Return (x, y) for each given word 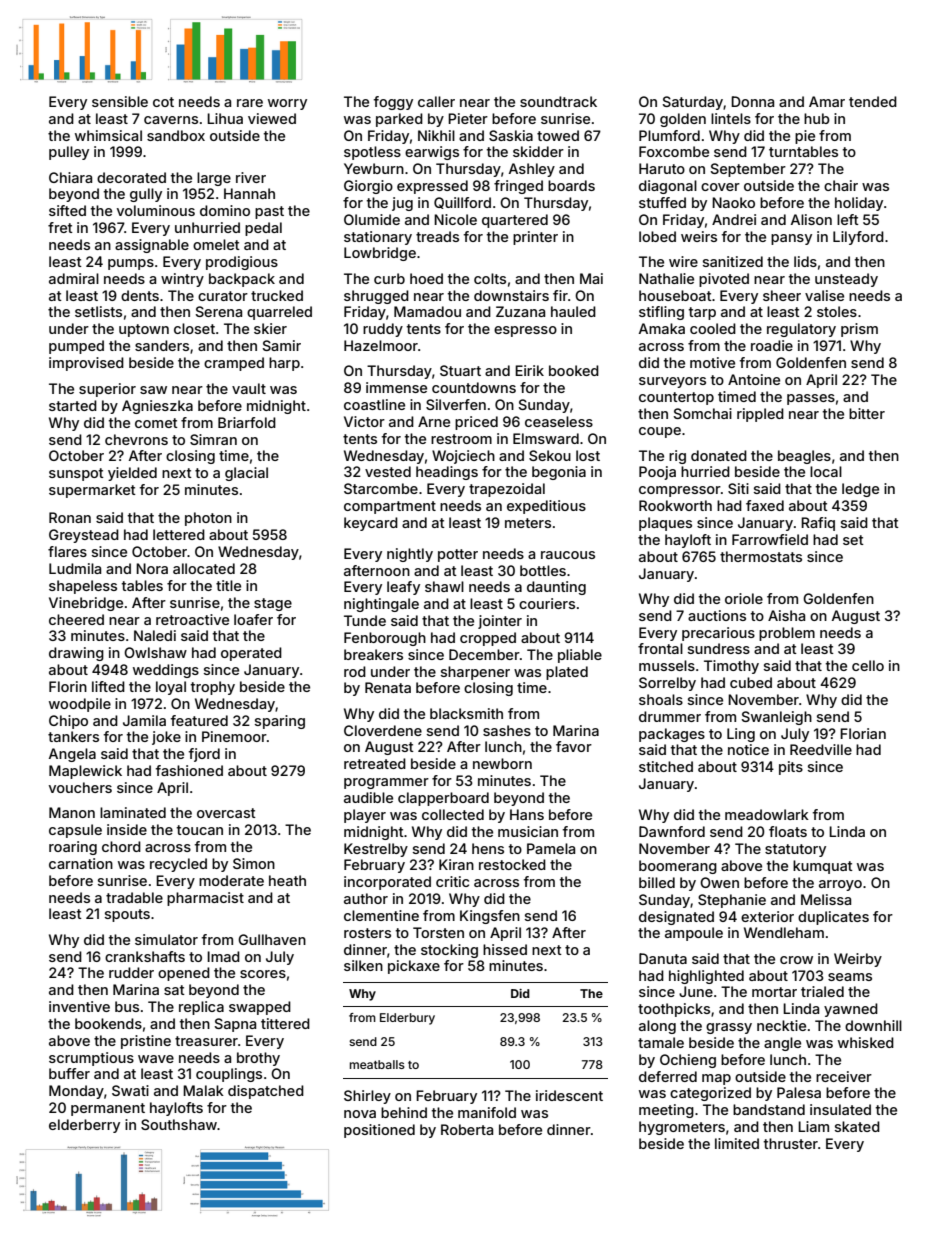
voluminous (156, 210)
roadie (772, 345)
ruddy (383, 330)
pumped (76, 347)
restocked (512, 864)
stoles (837, 311)
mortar (774, 992)
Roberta (467, 1129)
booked (574, 370)
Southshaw (179, 1124)
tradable (134, 897)
